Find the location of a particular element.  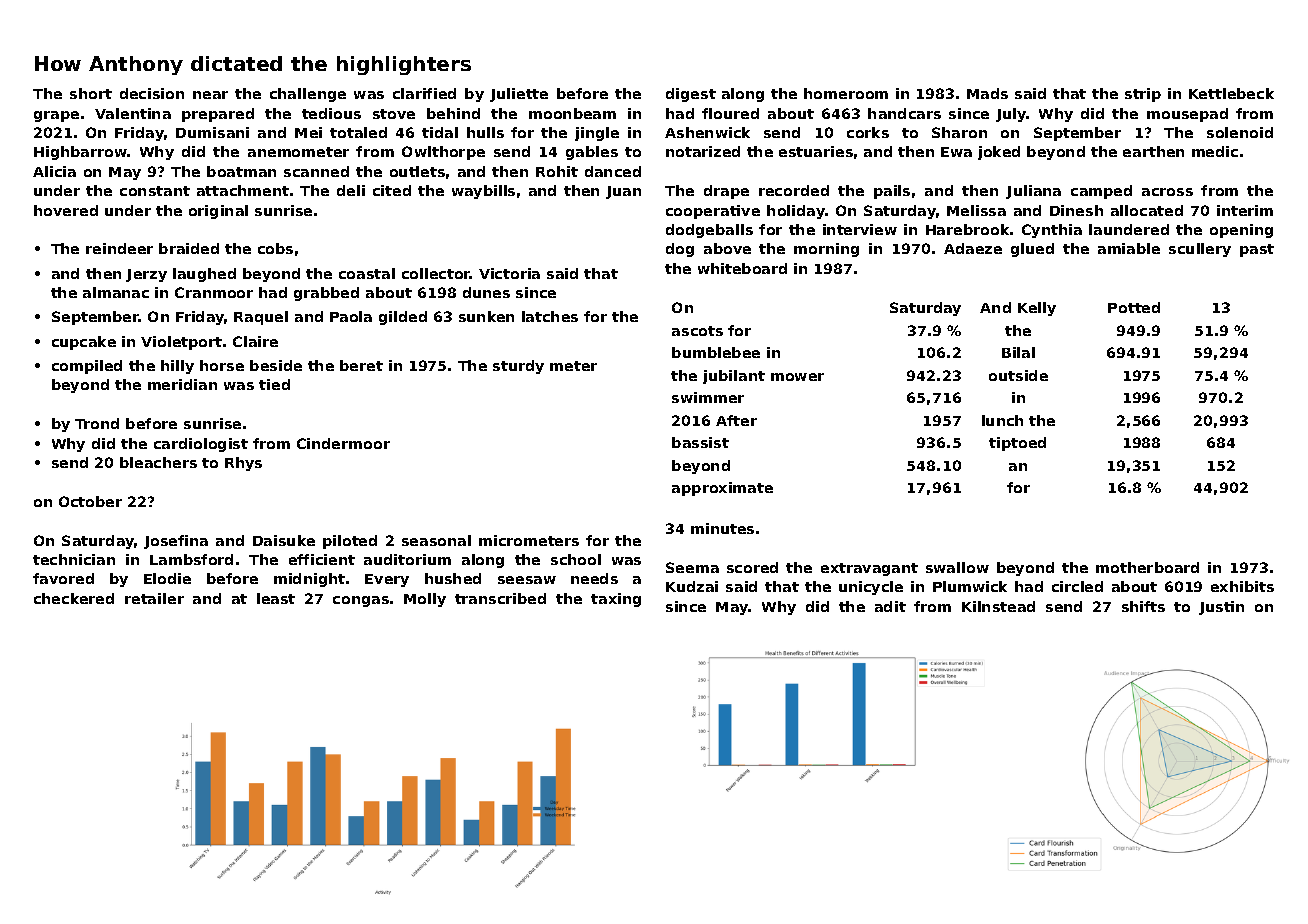

strip is located at coordinates (1143, 95).
